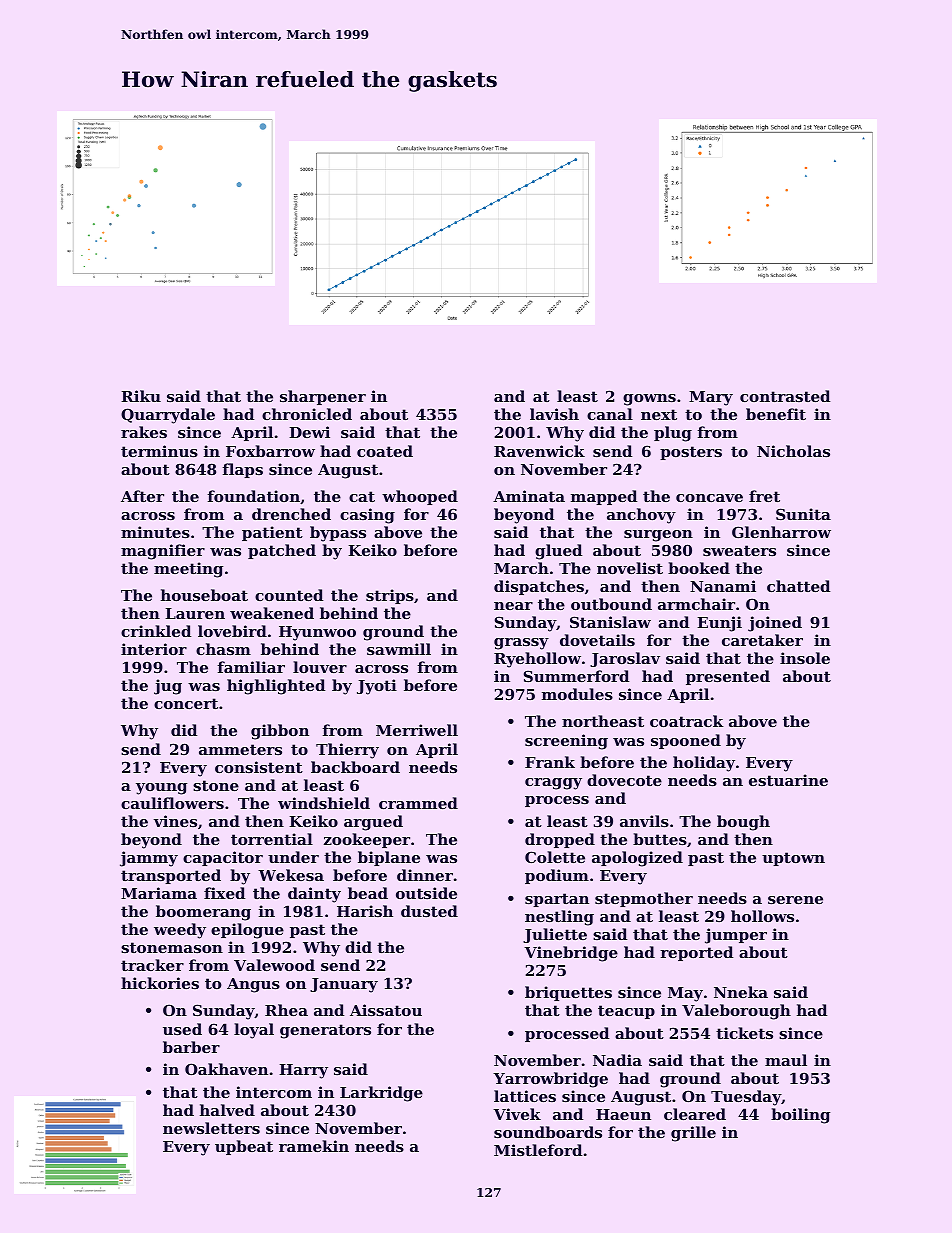 The width and height of the screenshot is (952, 1233). I want to click on epilogue, so click(247, 931).
